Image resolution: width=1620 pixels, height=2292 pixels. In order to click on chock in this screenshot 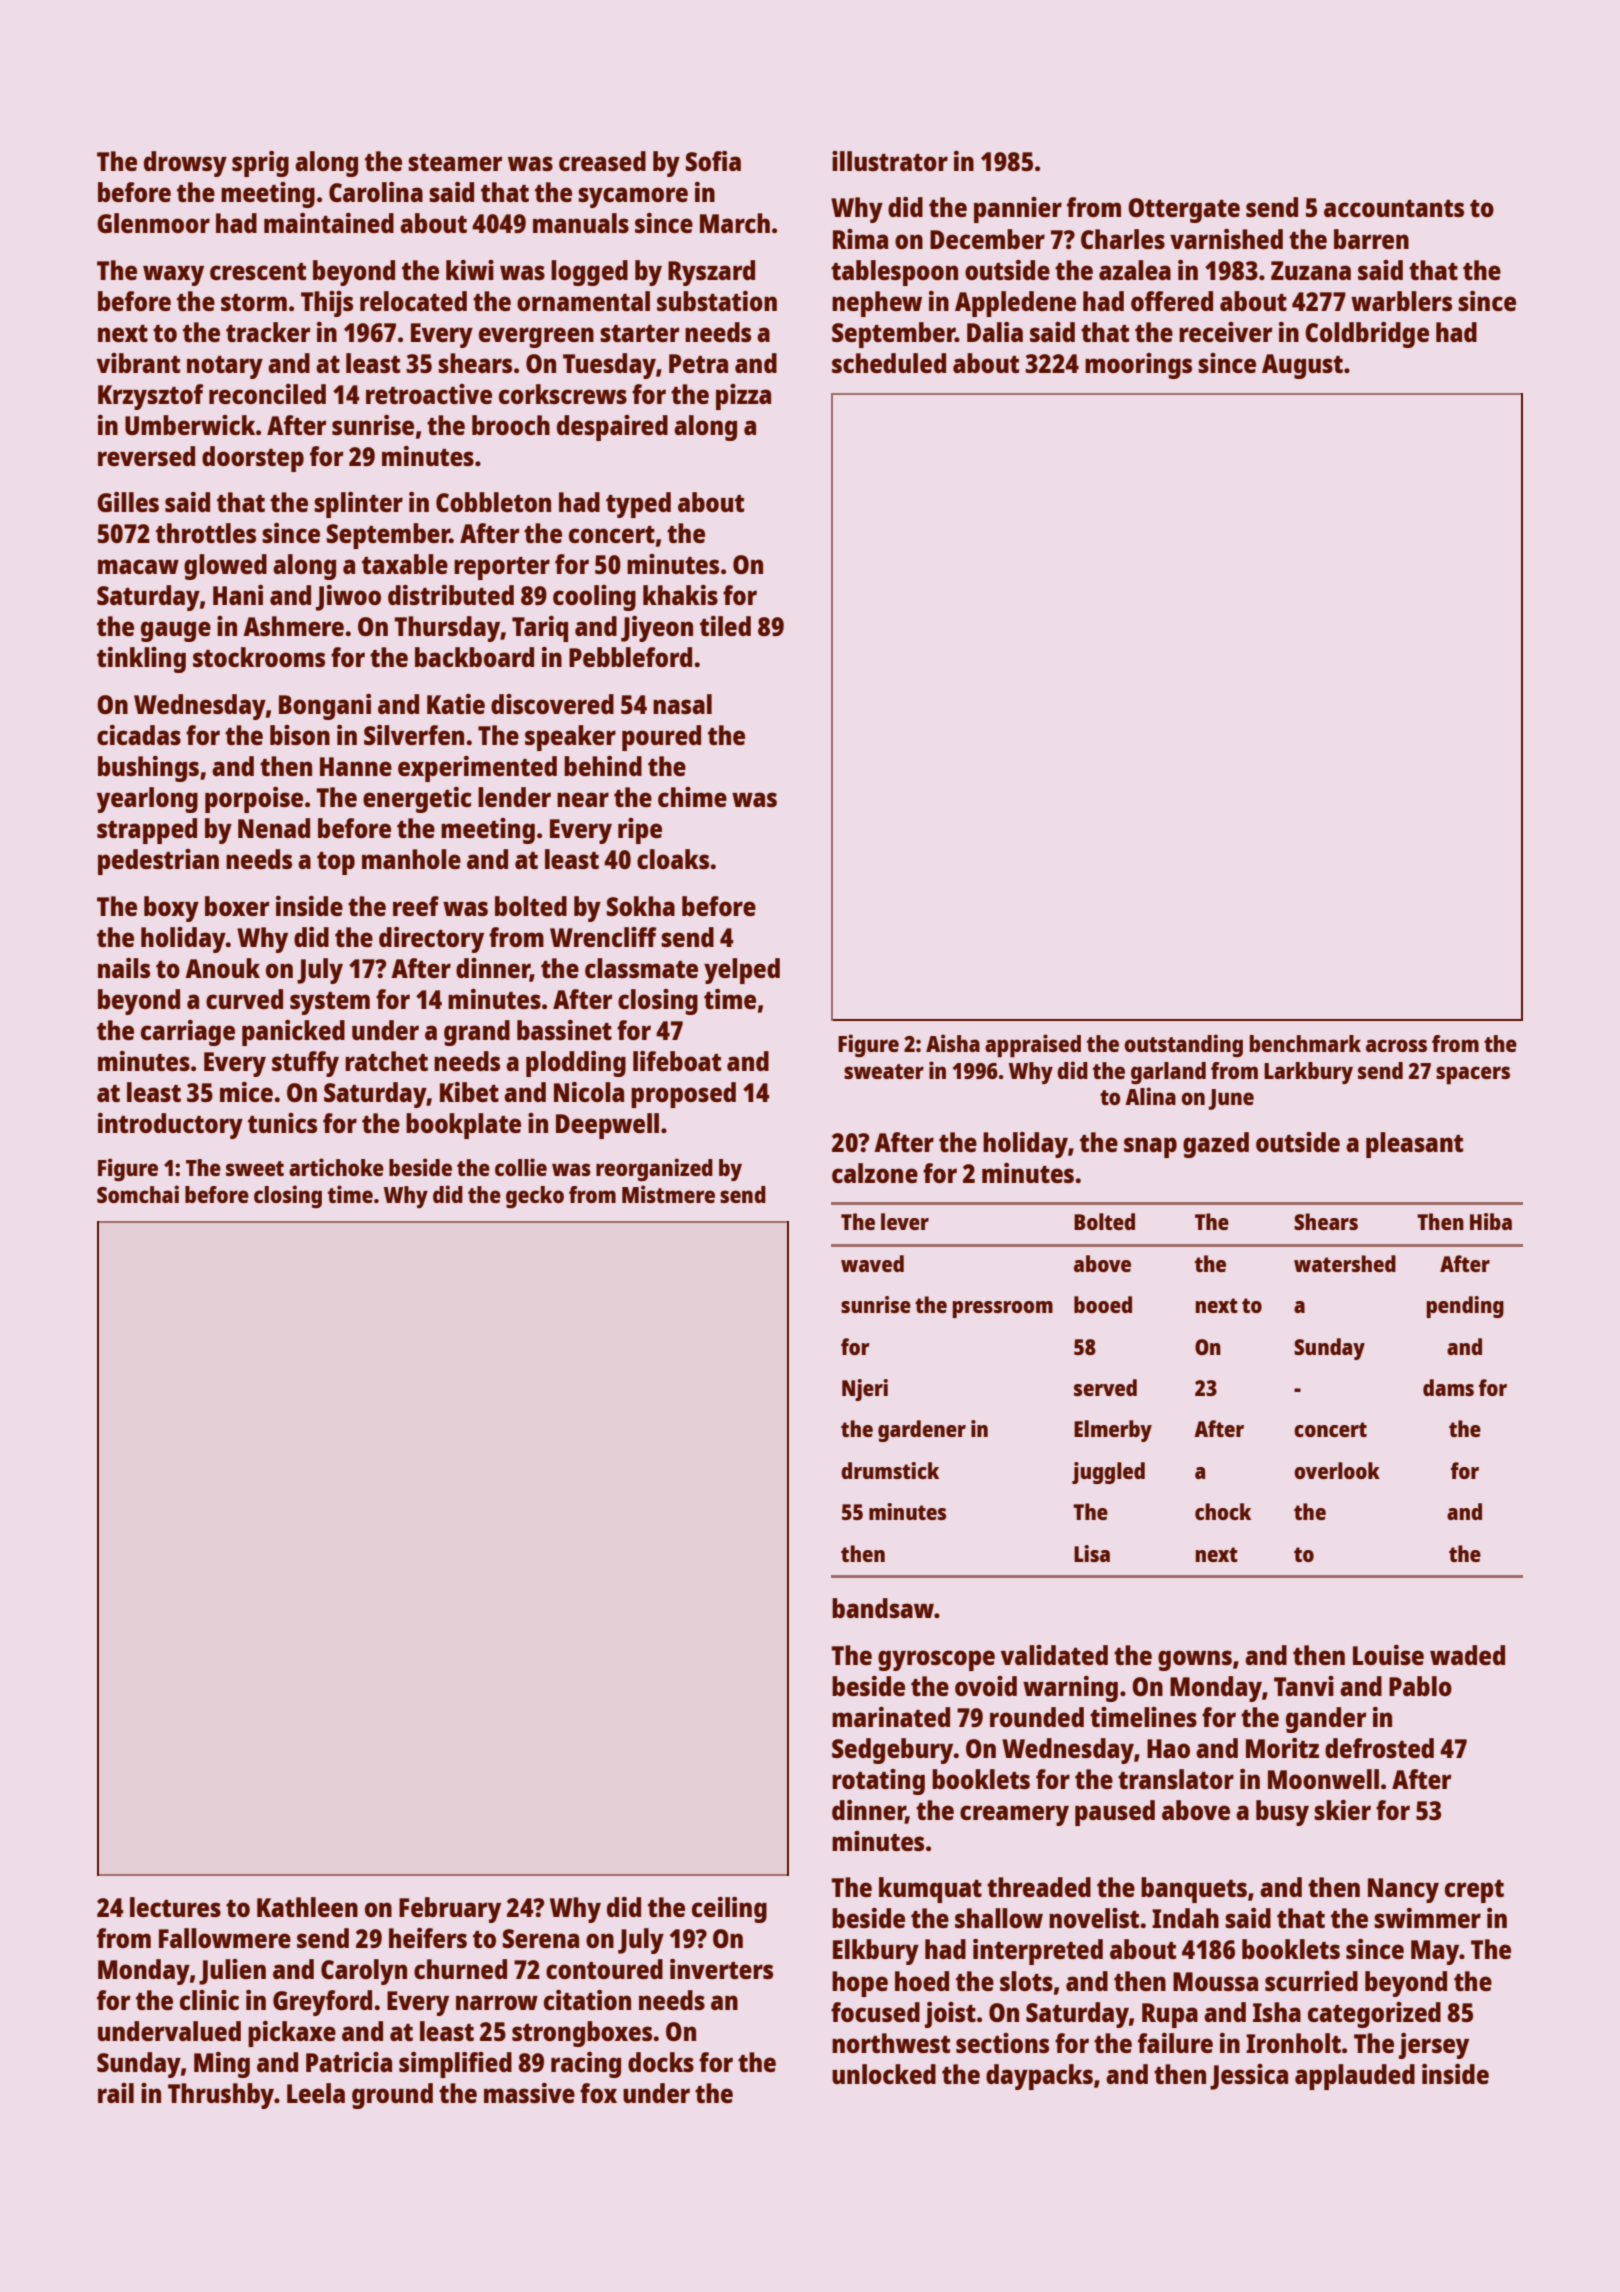, I will do `click(1223, 1511)`.
